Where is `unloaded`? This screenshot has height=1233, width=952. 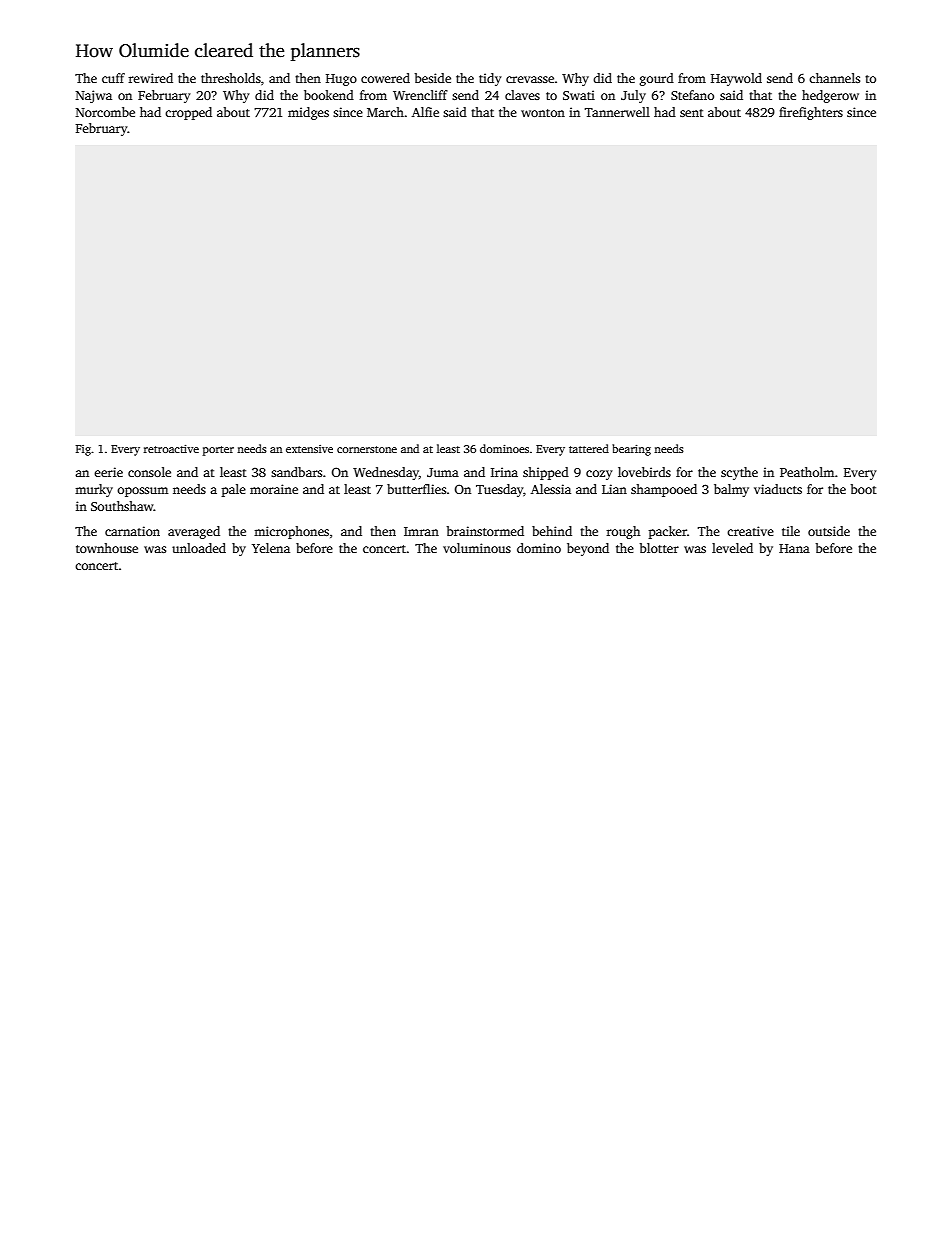 unloaded is located at coordinates (199, 548).
